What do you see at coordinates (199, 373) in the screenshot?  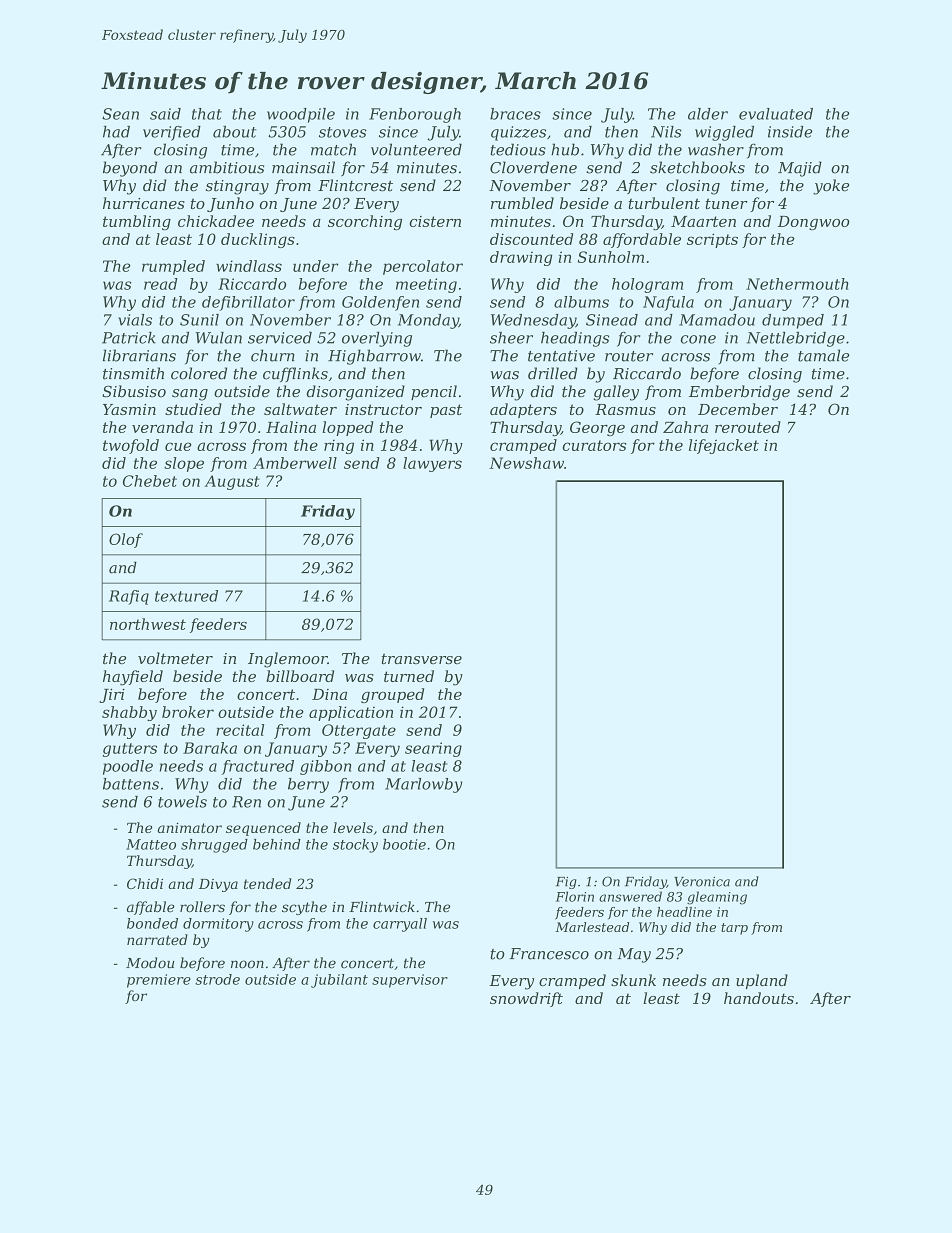 I see `colored` at bounding box center [199, 373].
